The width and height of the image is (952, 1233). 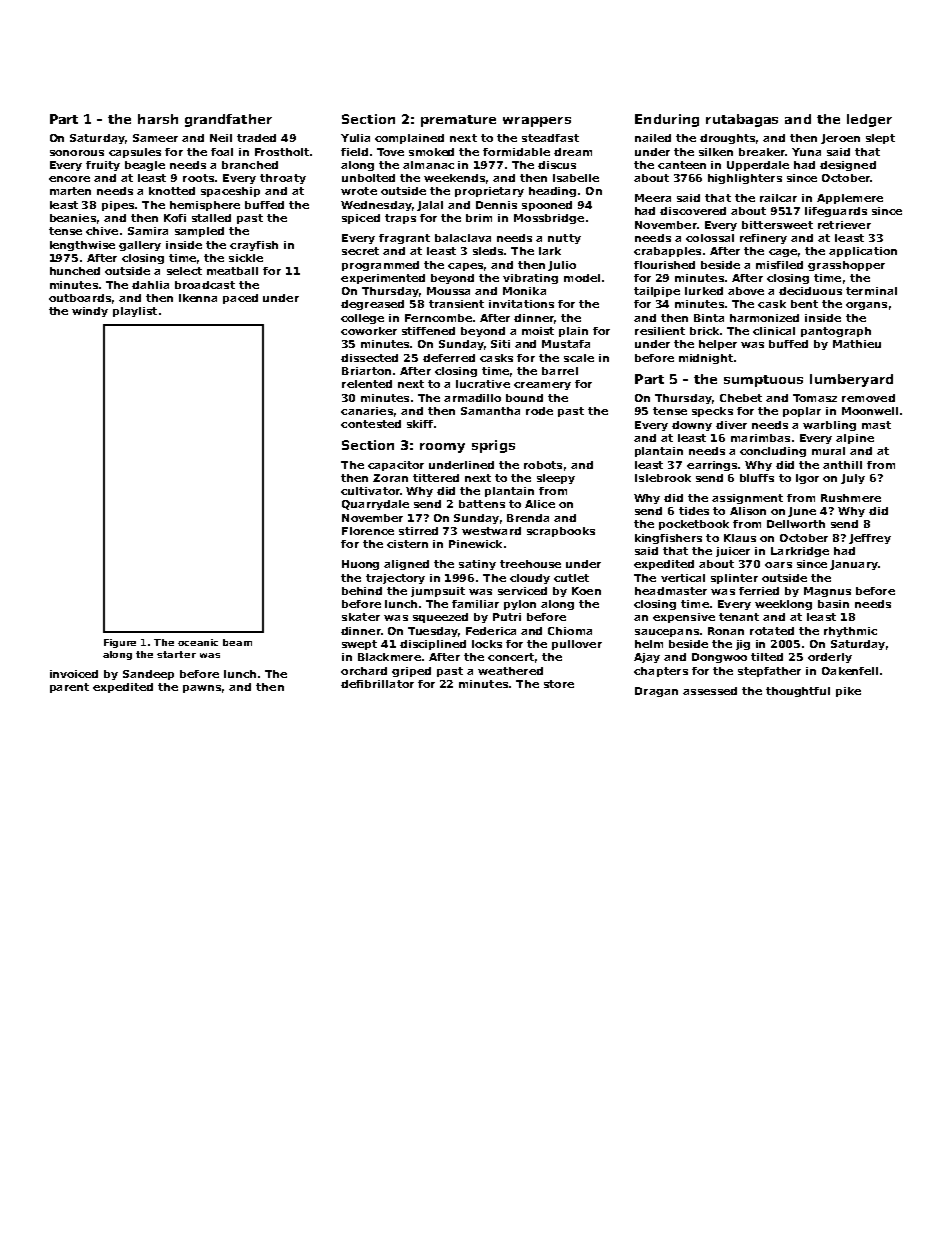 What do you see at coordinates (742, 120) in the image?
I see `rutabagas` at bounding box center [742, 120].
